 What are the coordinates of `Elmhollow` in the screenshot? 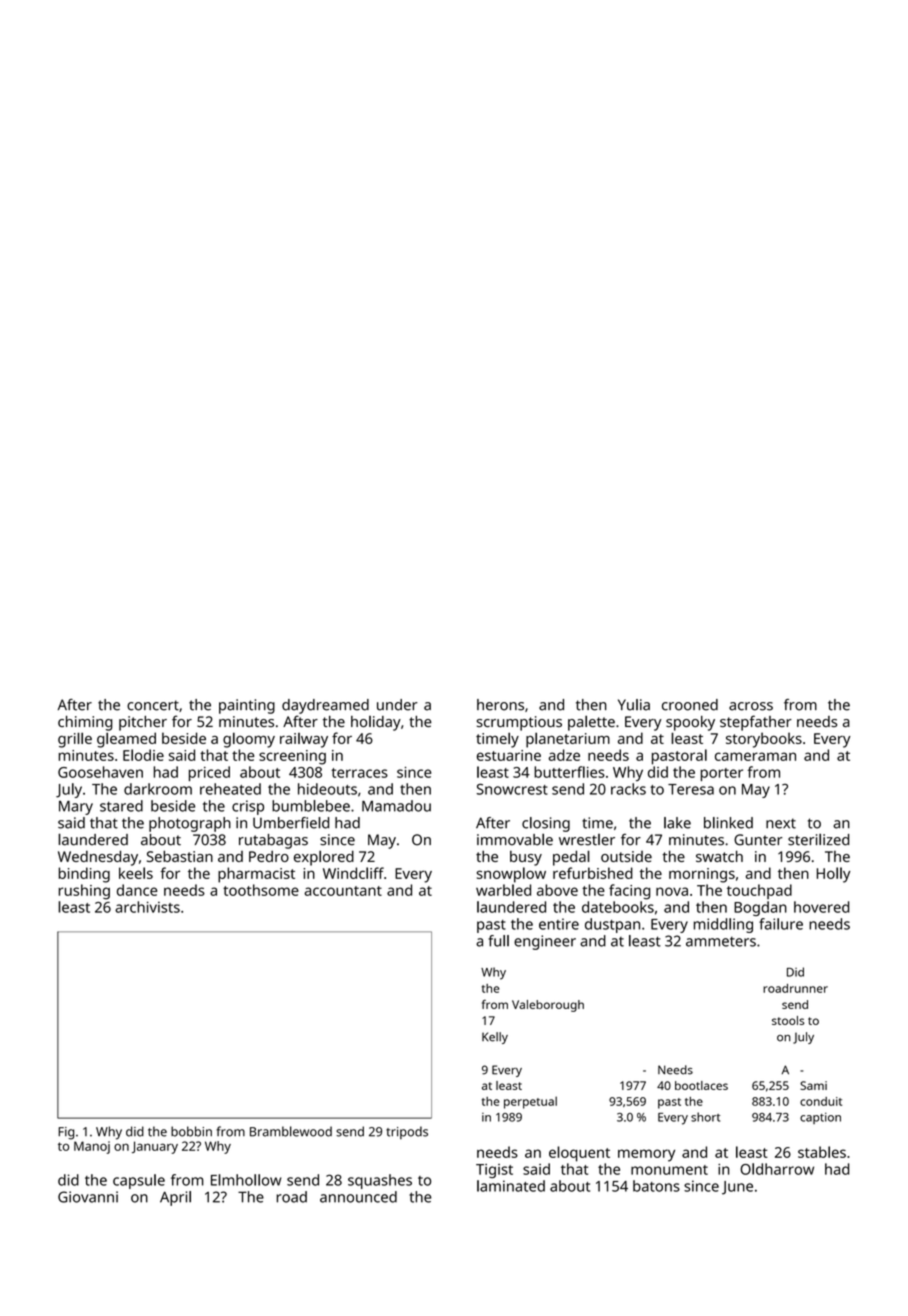 It's located at (246, 1180).
